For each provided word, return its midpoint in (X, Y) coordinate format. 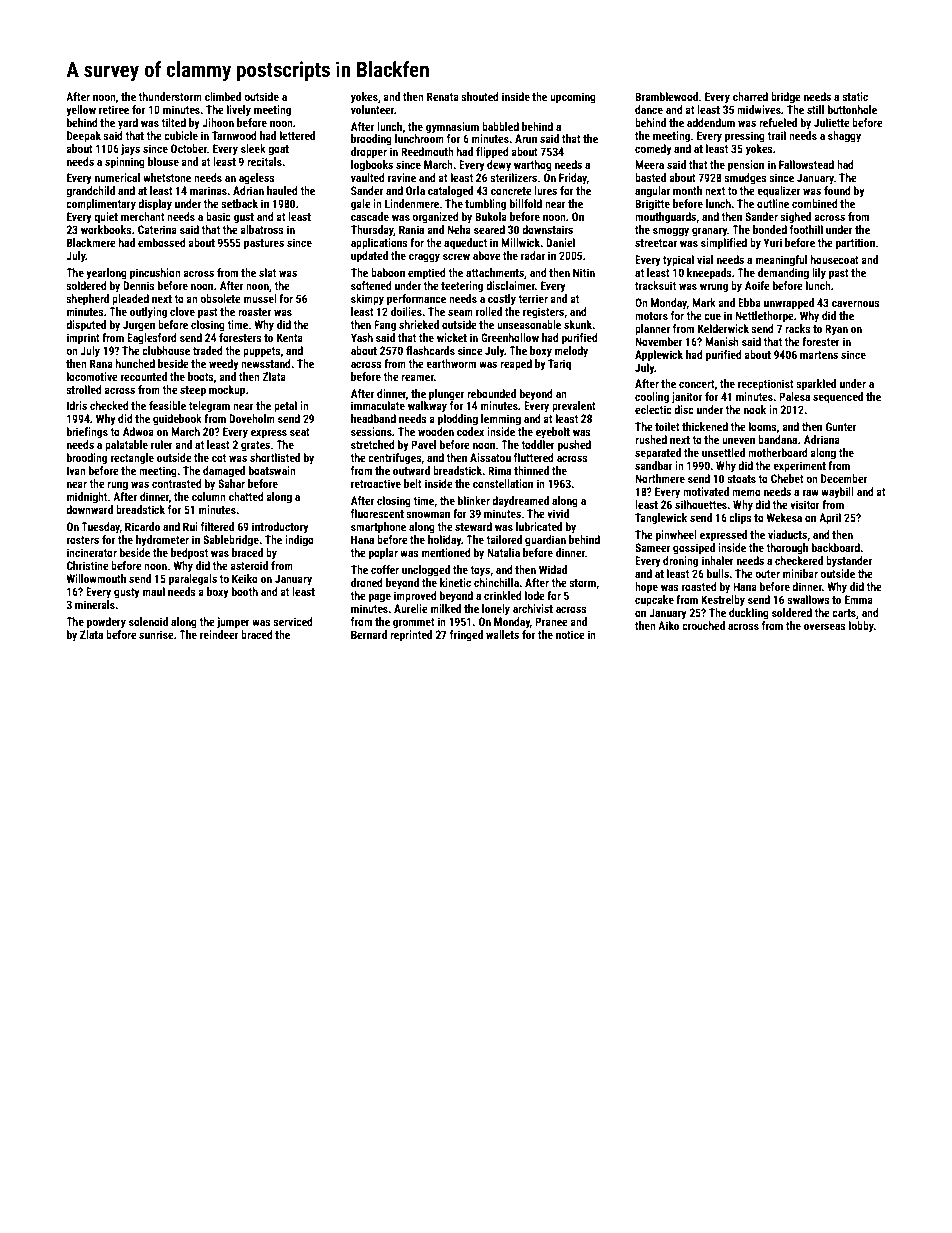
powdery (106, 623)
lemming (501, 420)
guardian (545, 541)
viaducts (787, 534)
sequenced (838, 398)
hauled (282, 190)
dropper (369, 153)
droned (367, 582)
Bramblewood (666, 96)
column (209, 496)
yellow (81, 111)
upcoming (573, 98)
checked (109, 405)
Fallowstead (806, 164)
